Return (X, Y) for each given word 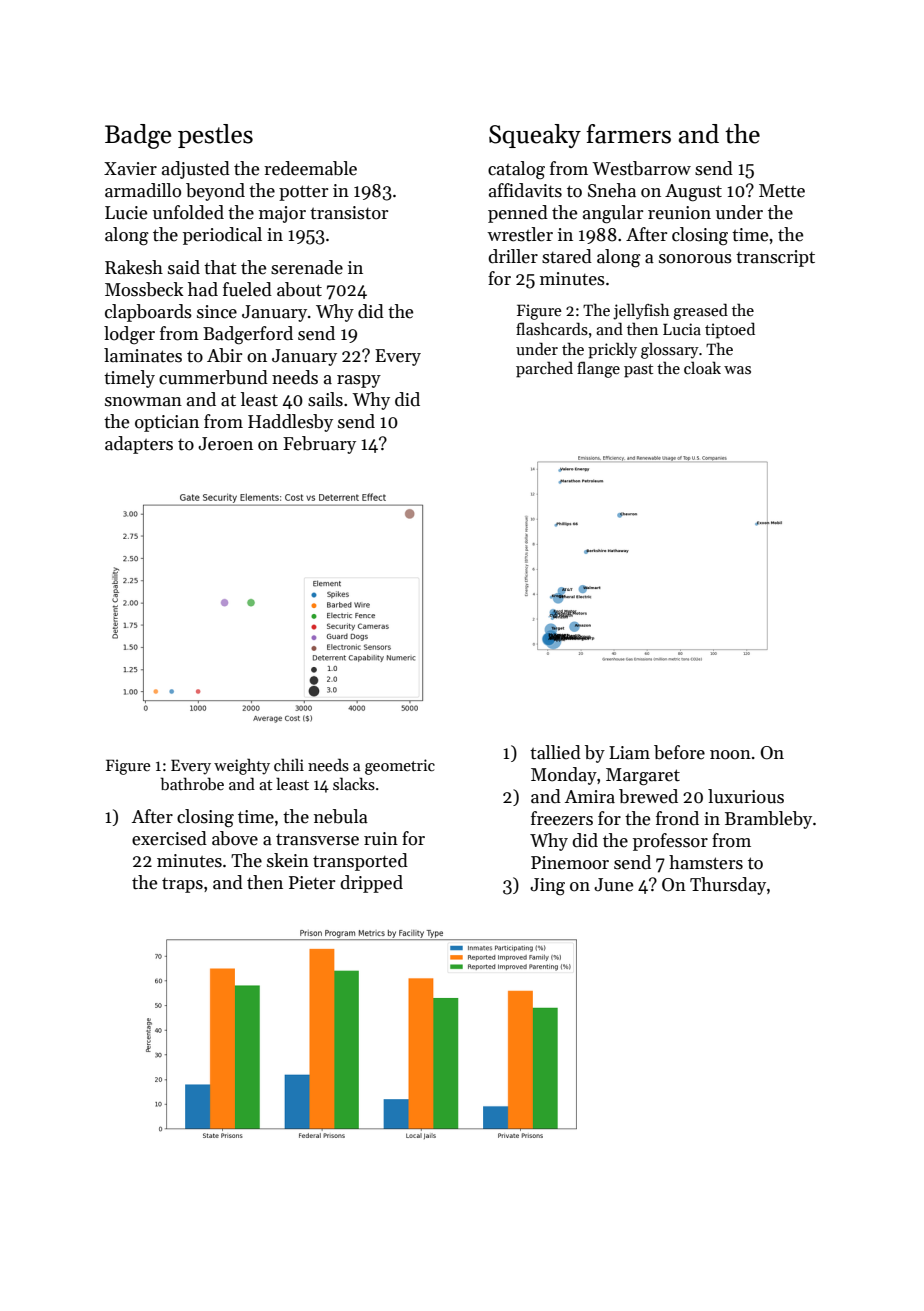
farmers (628, 134)
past (638, 371)
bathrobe (192, 784)
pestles (215, 136)
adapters (139, 445)
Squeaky (535, 136)
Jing (547, 887)
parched (544, 369)
